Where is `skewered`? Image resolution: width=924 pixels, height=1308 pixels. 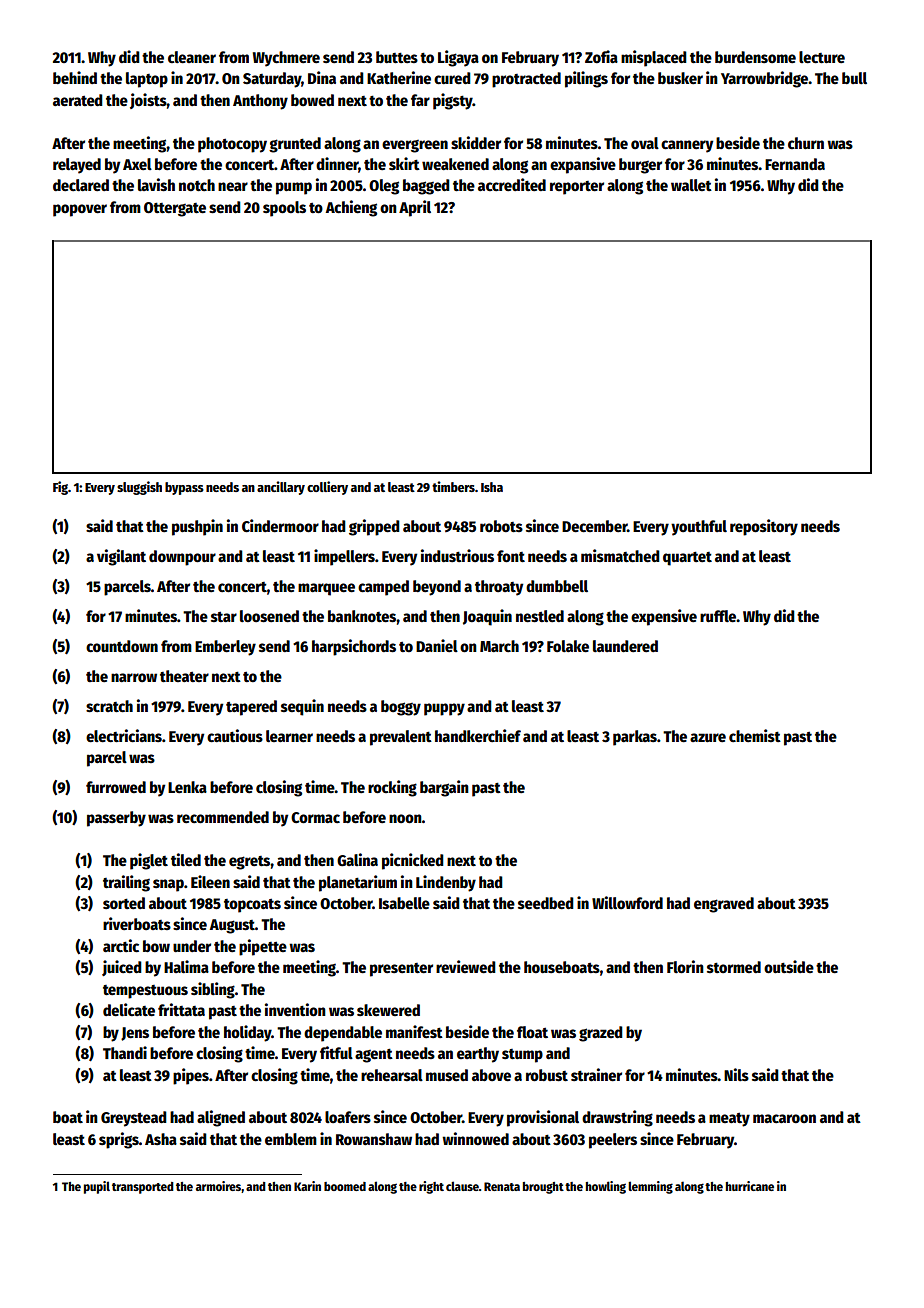
skewered is located at coordinates (388, 1010).
